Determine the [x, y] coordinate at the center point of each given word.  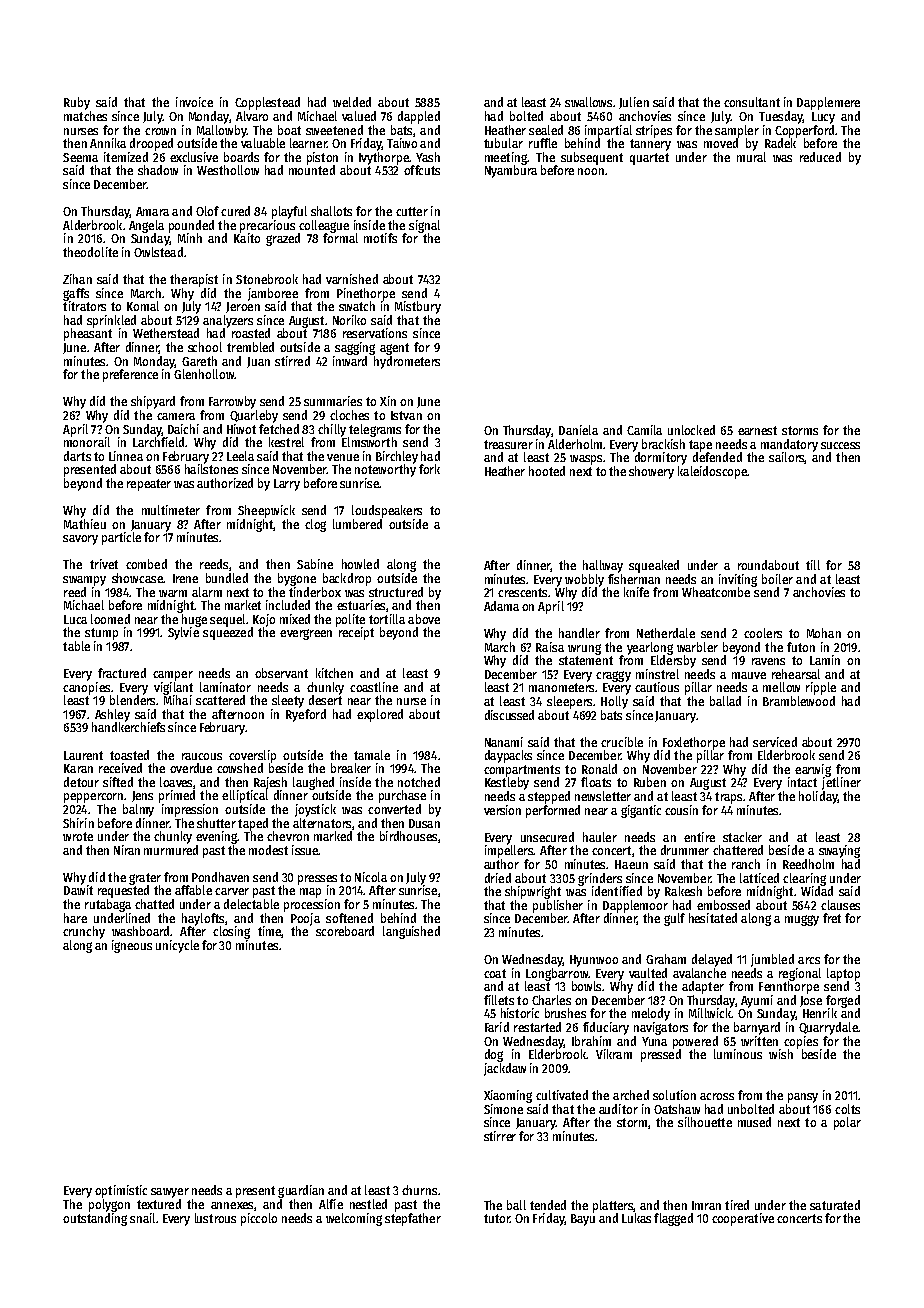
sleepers [569, 702]
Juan [258, 362]
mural [751, 157]
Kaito [247, 238]
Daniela [578, 430]
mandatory [789, 445]
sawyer [170, 1193]
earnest [757, 430]
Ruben [650, 782]
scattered [220, 700]
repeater [149, 485]
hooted [547, 471]
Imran [706, 1205]
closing [231, 932]
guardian [301, 1191]
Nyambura [511, 171]
